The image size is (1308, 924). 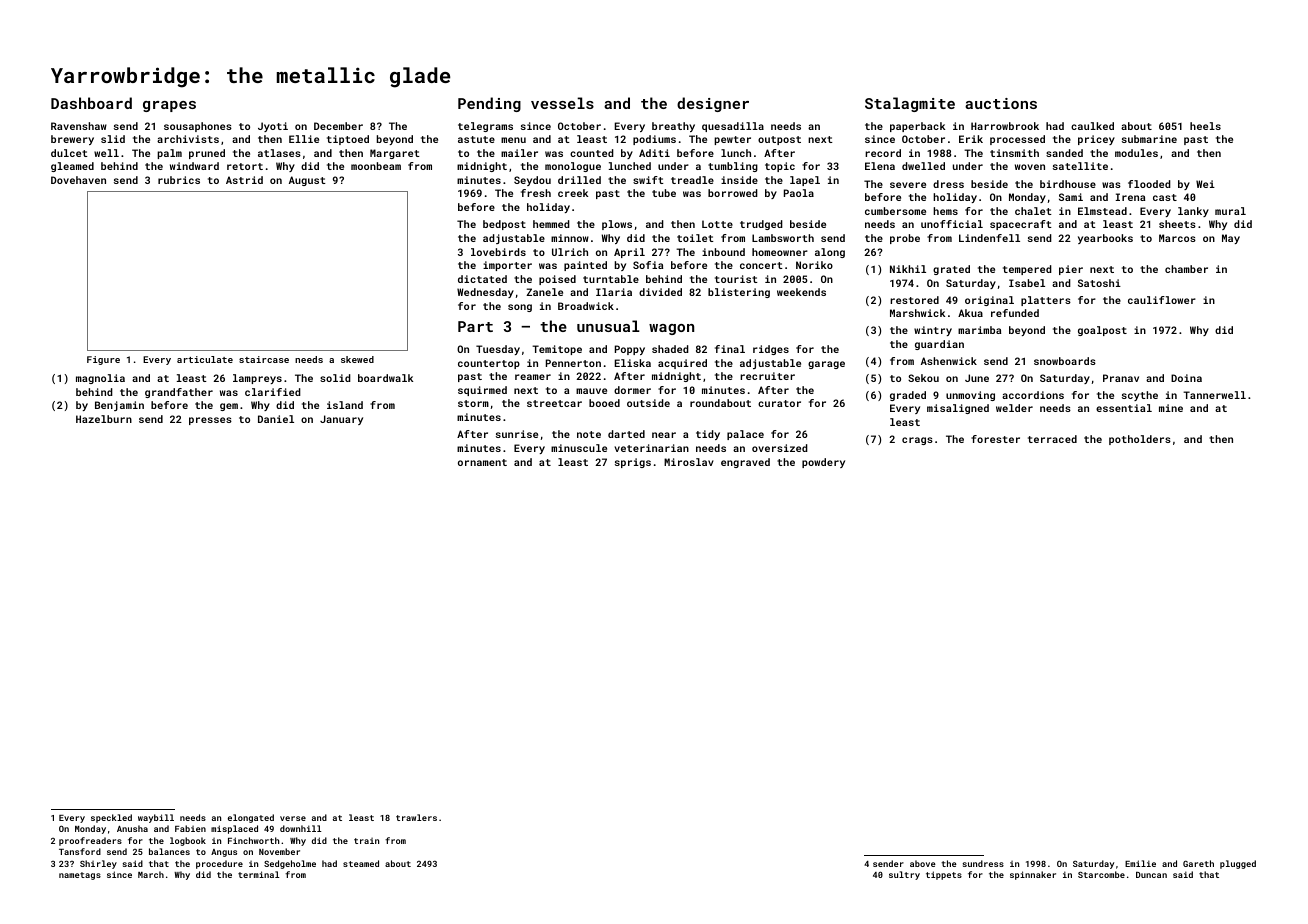 I want to click on grapes, so click(x=169, y=106).
